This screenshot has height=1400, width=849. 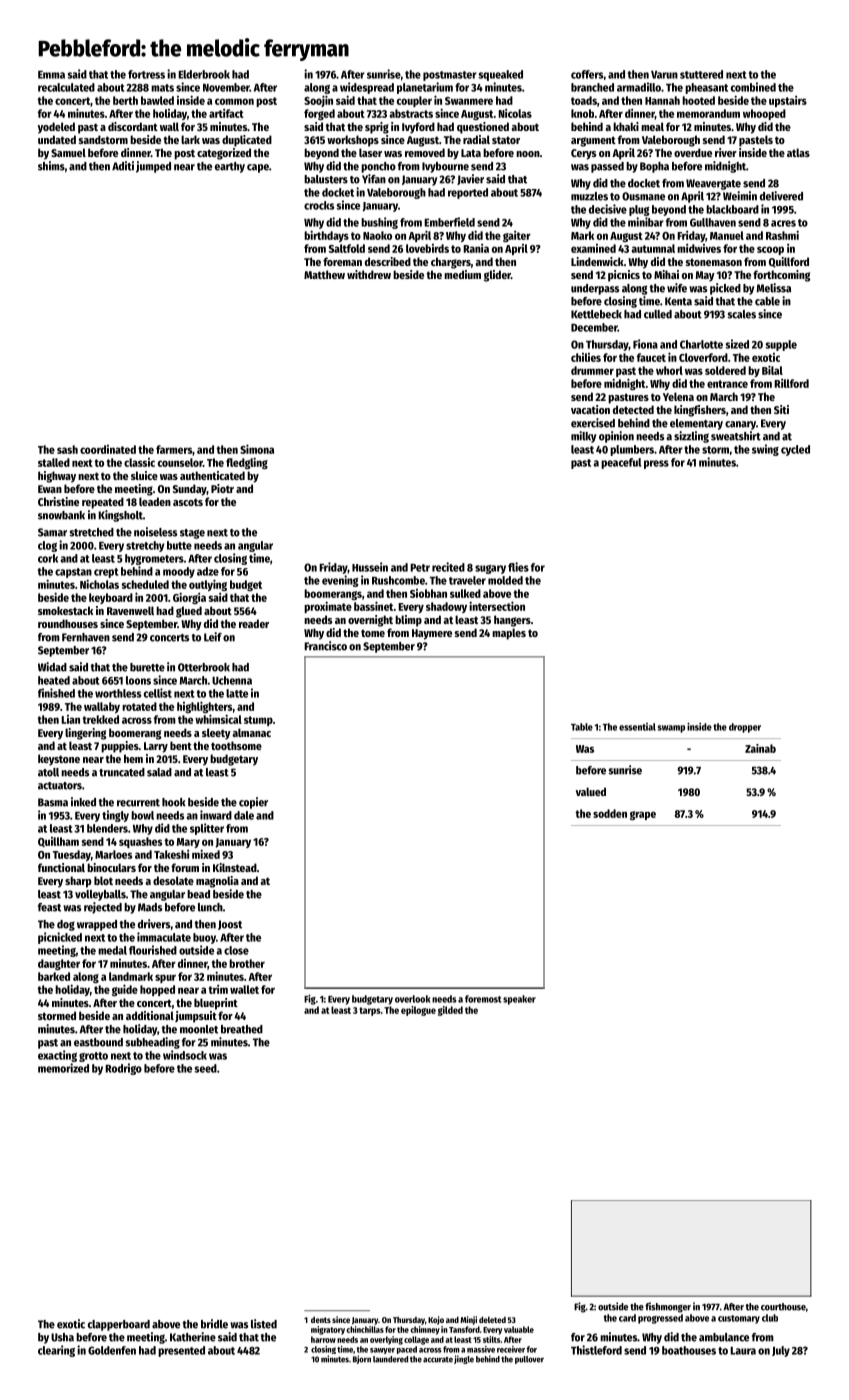 I want to click on Elderbrook, so click(x=204, y=74).
